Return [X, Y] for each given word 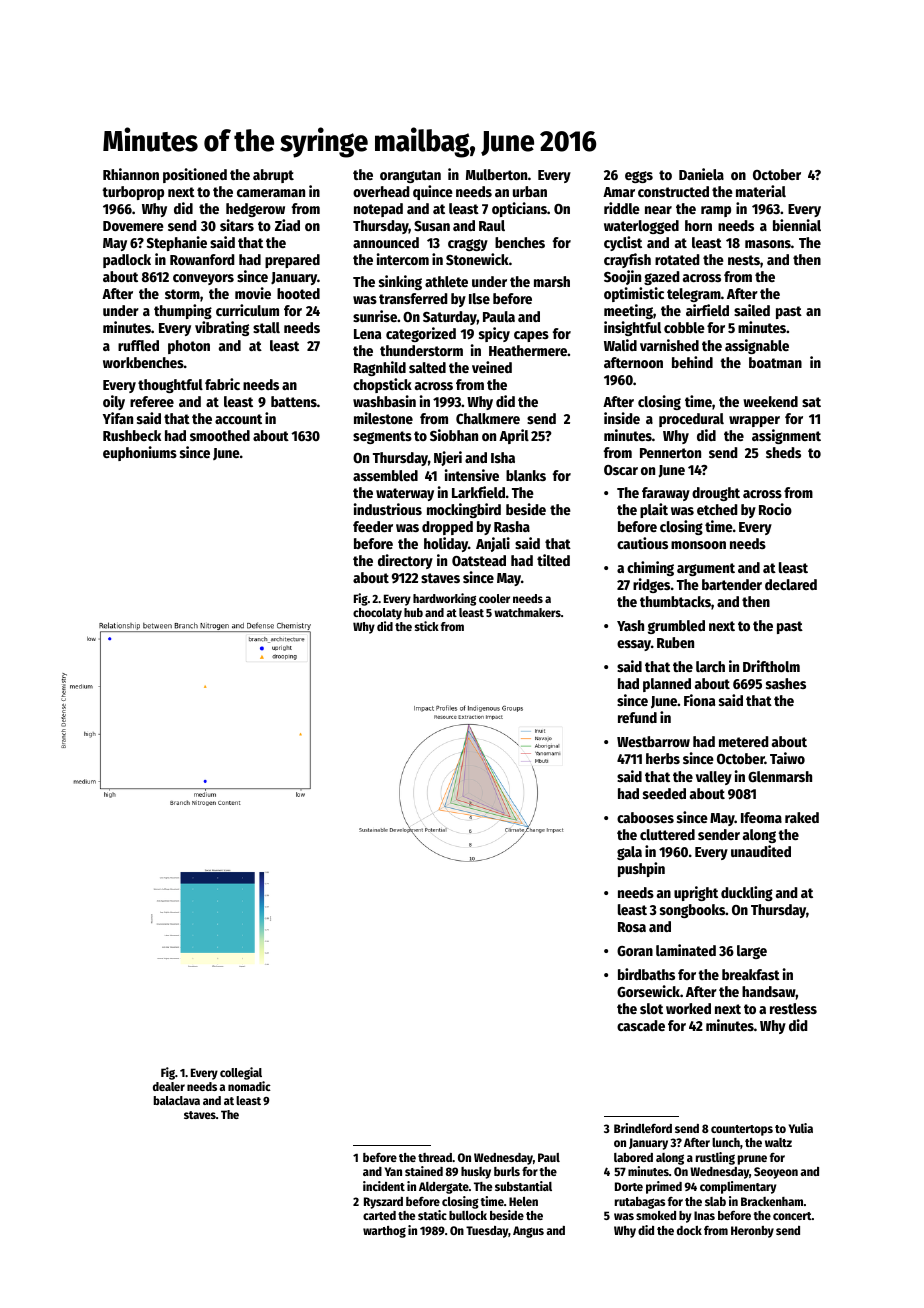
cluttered [667, 834]
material [761, 191]
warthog [384, 1232]
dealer [169, 1086]
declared [791, 584]
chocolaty [377, 614]
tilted [553, 560]
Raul [492, 225]
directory [405, 561]
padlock [127, 261]
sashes [786, 683]
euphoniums [140, 453]
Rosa [632, 927]
